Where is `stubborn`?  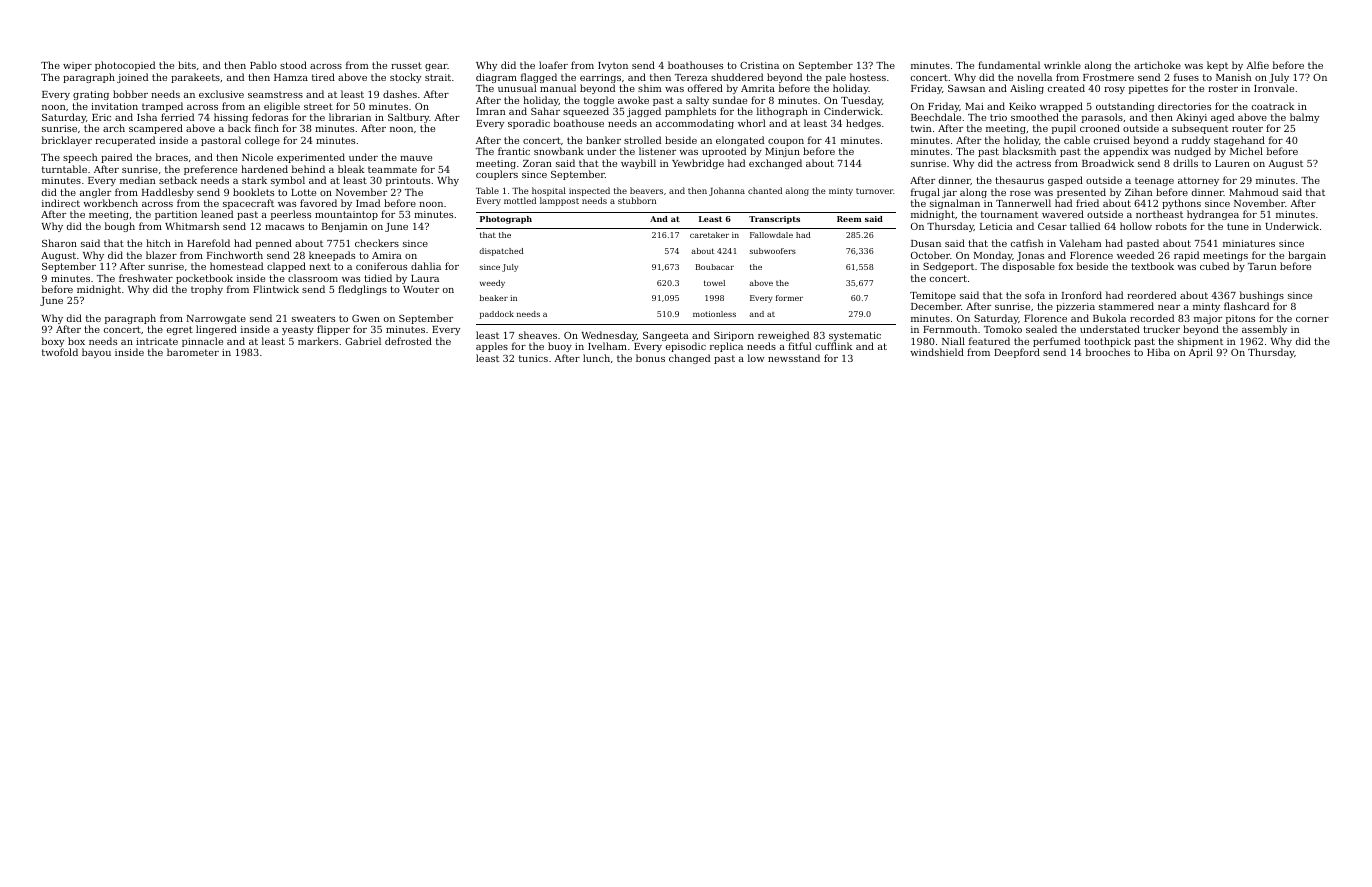 stubborn is located at coordinates (637, 200).
